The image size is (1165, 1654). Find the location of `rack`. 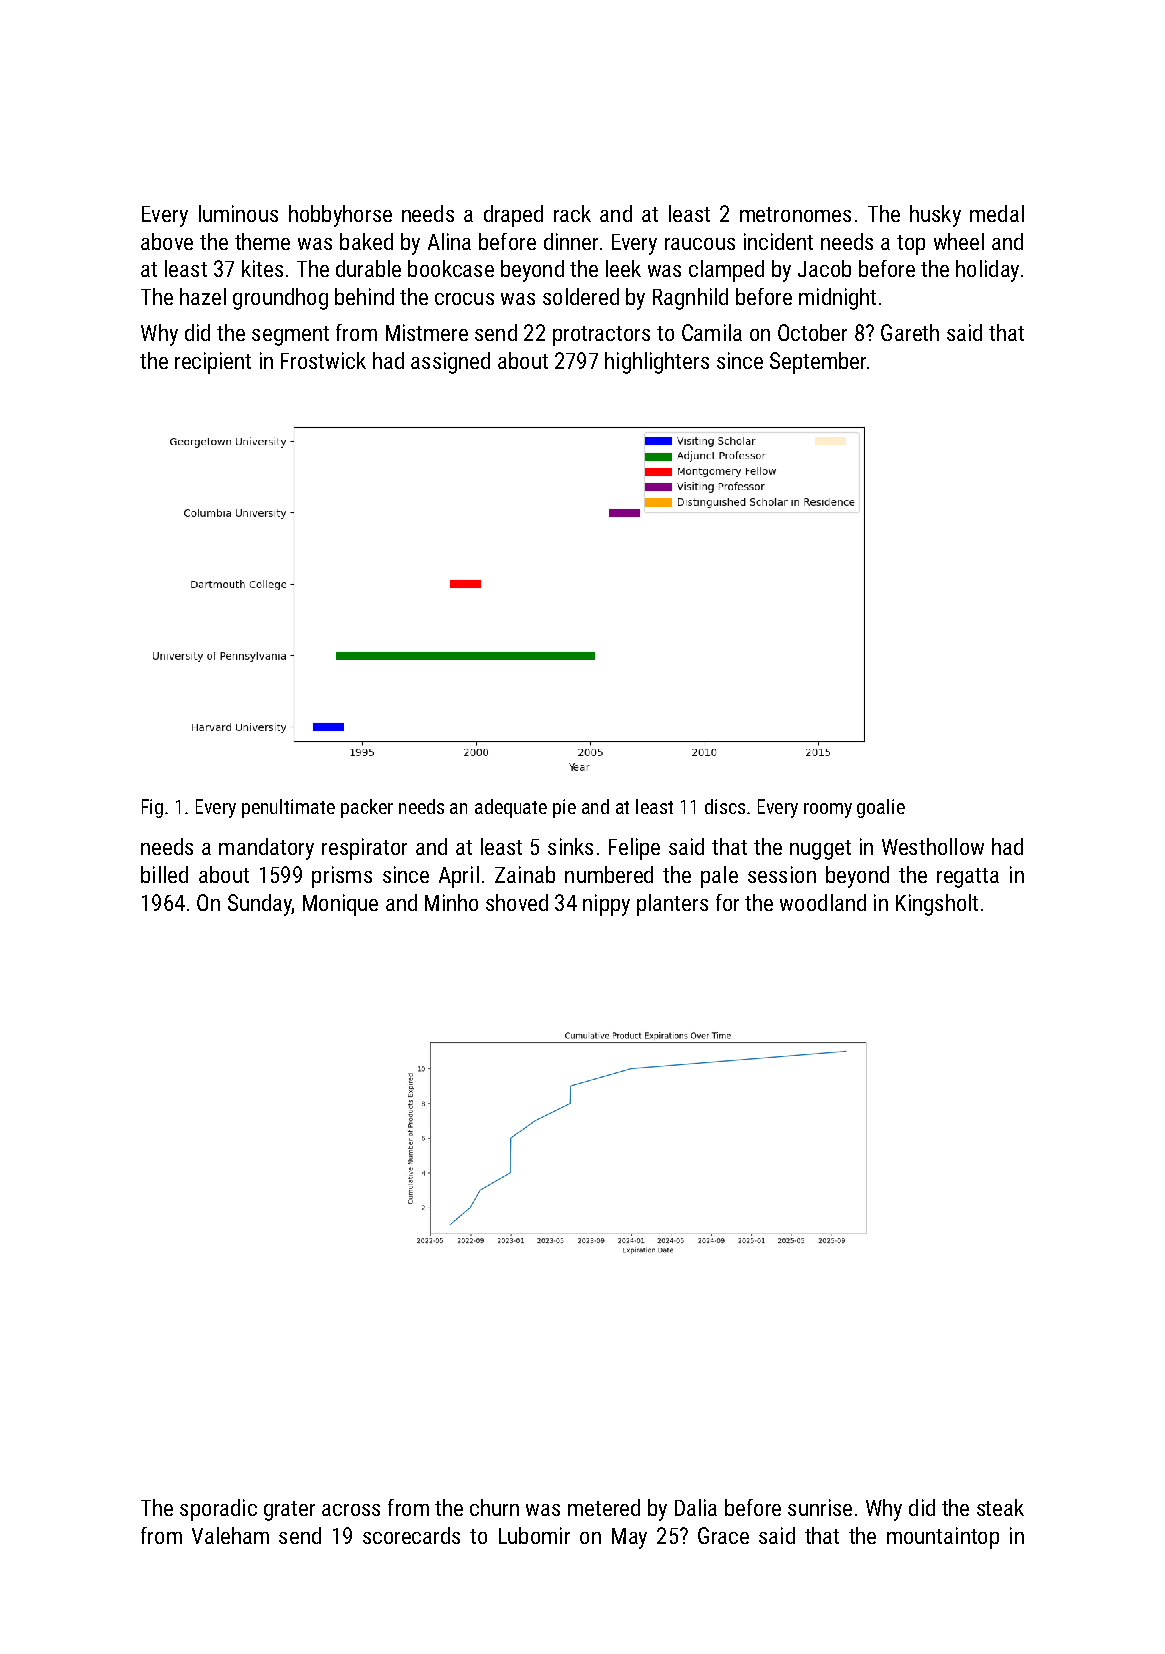

rack is located at coordinates (572, 213).
